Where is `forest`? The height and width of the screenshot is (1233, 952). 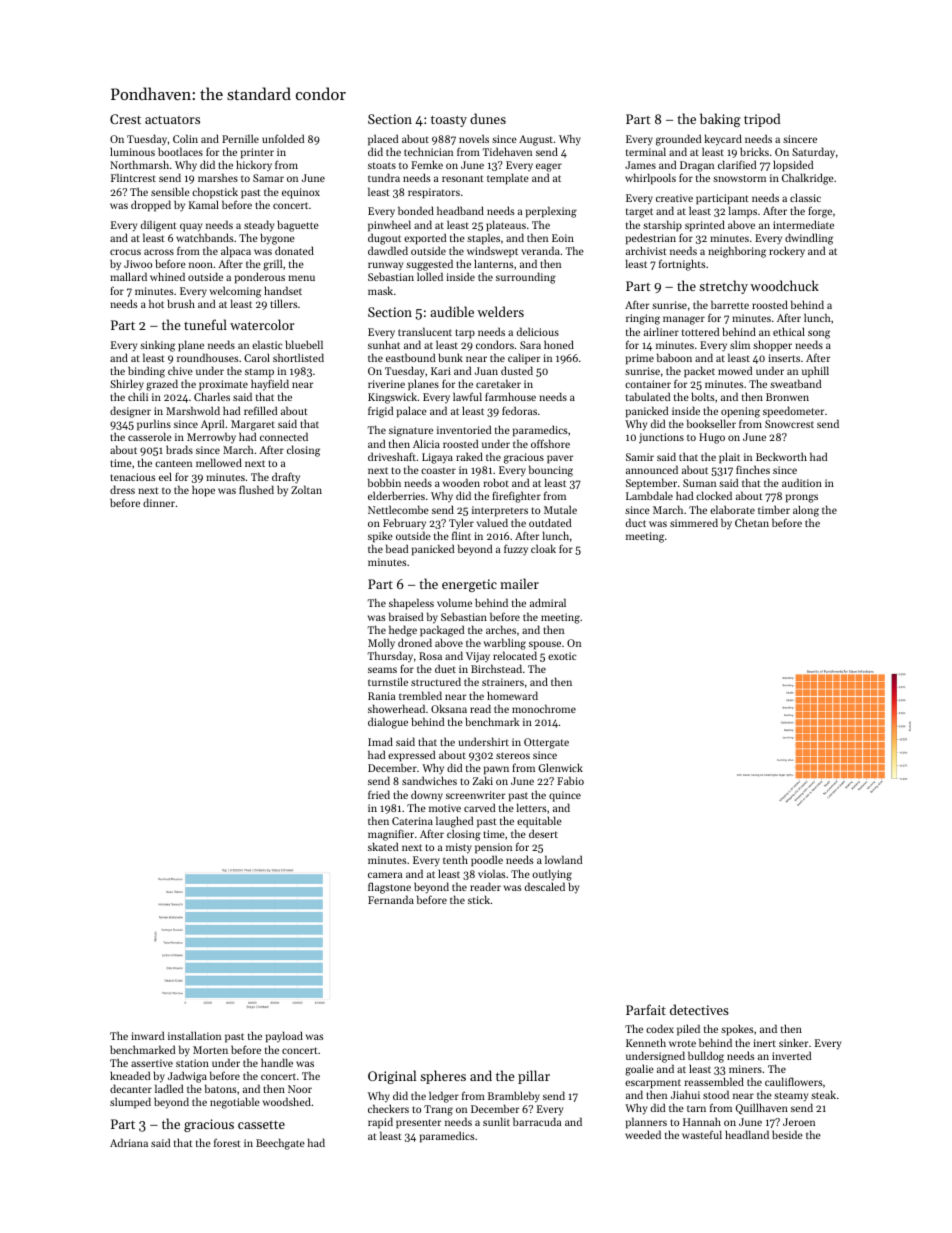
forest is located at coordinates (227, 1142).
